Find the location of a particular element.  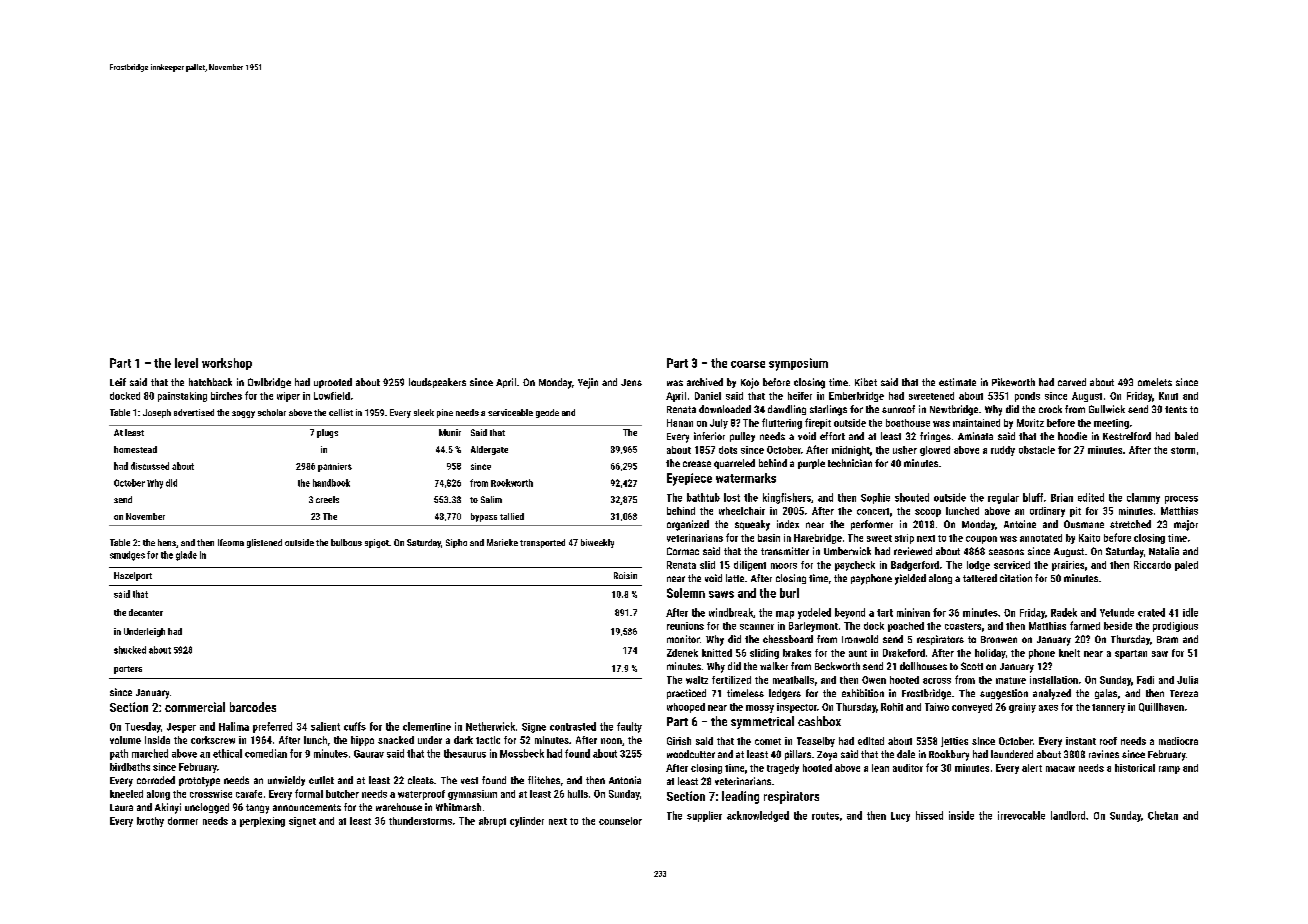

axes is located at coordinates (1048, 708).
